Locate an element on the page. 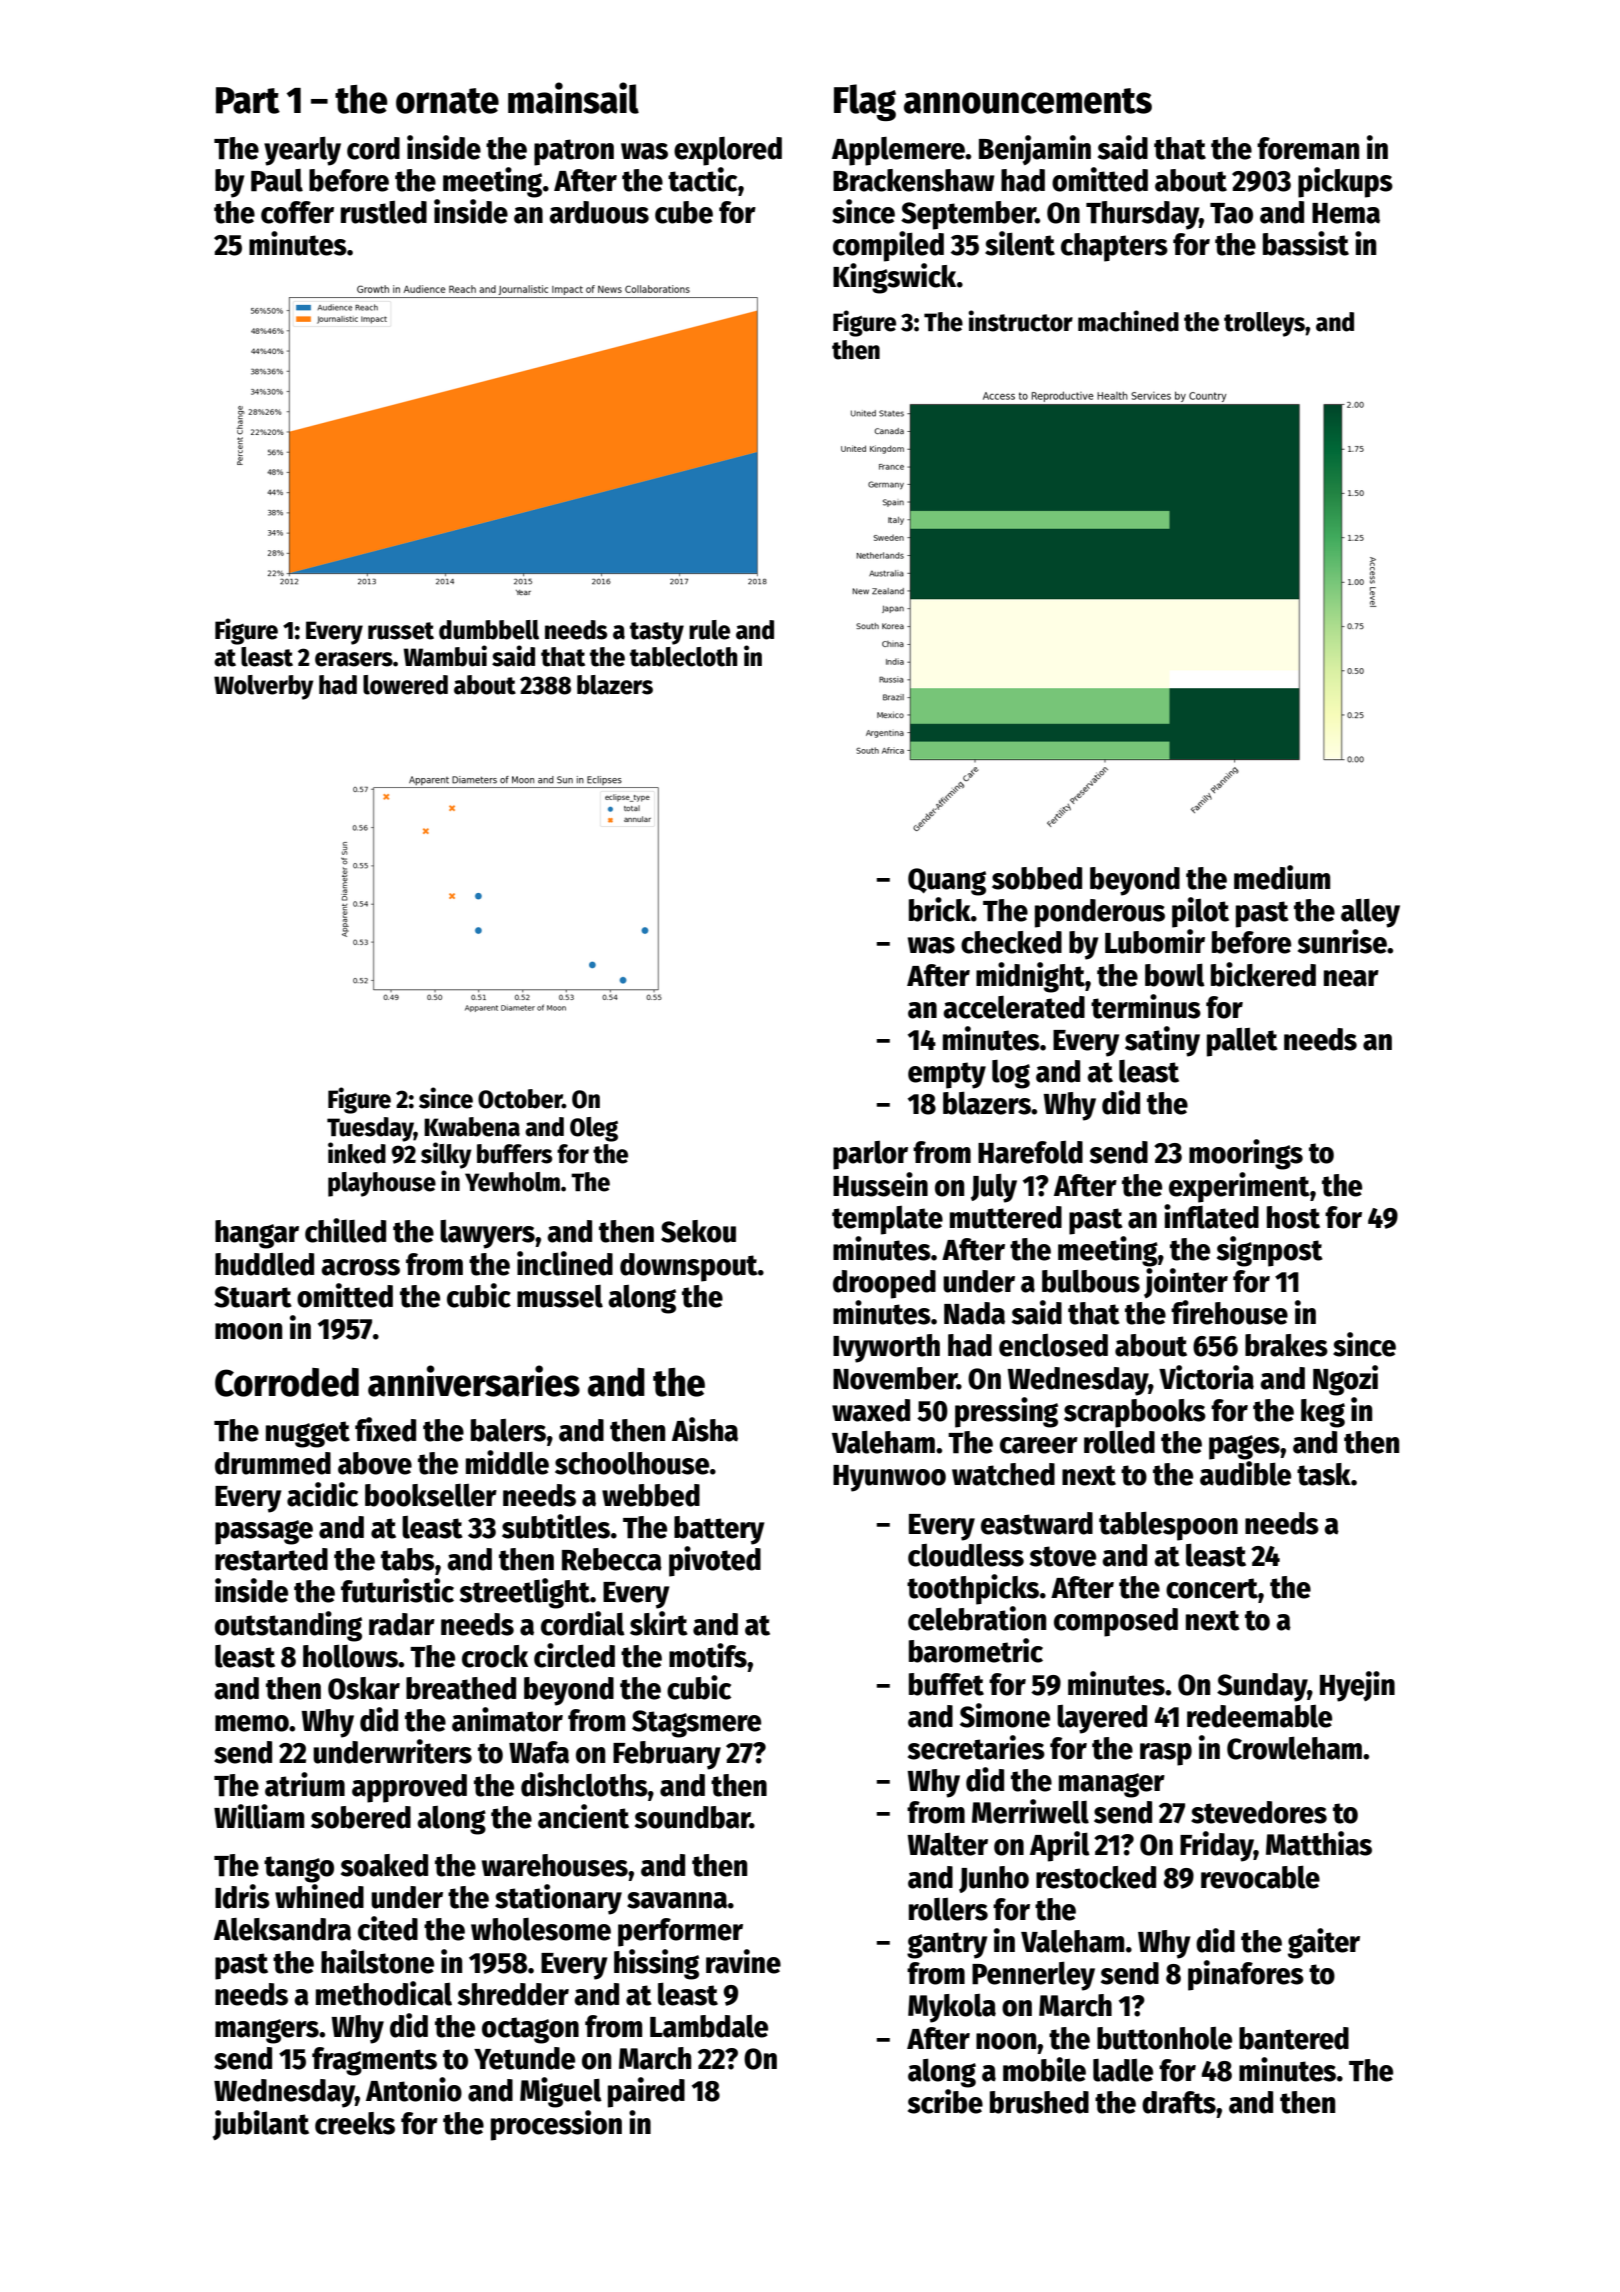 The width and height of the image is (1620, 2292). inked is located at coordinates (357, 1153).
